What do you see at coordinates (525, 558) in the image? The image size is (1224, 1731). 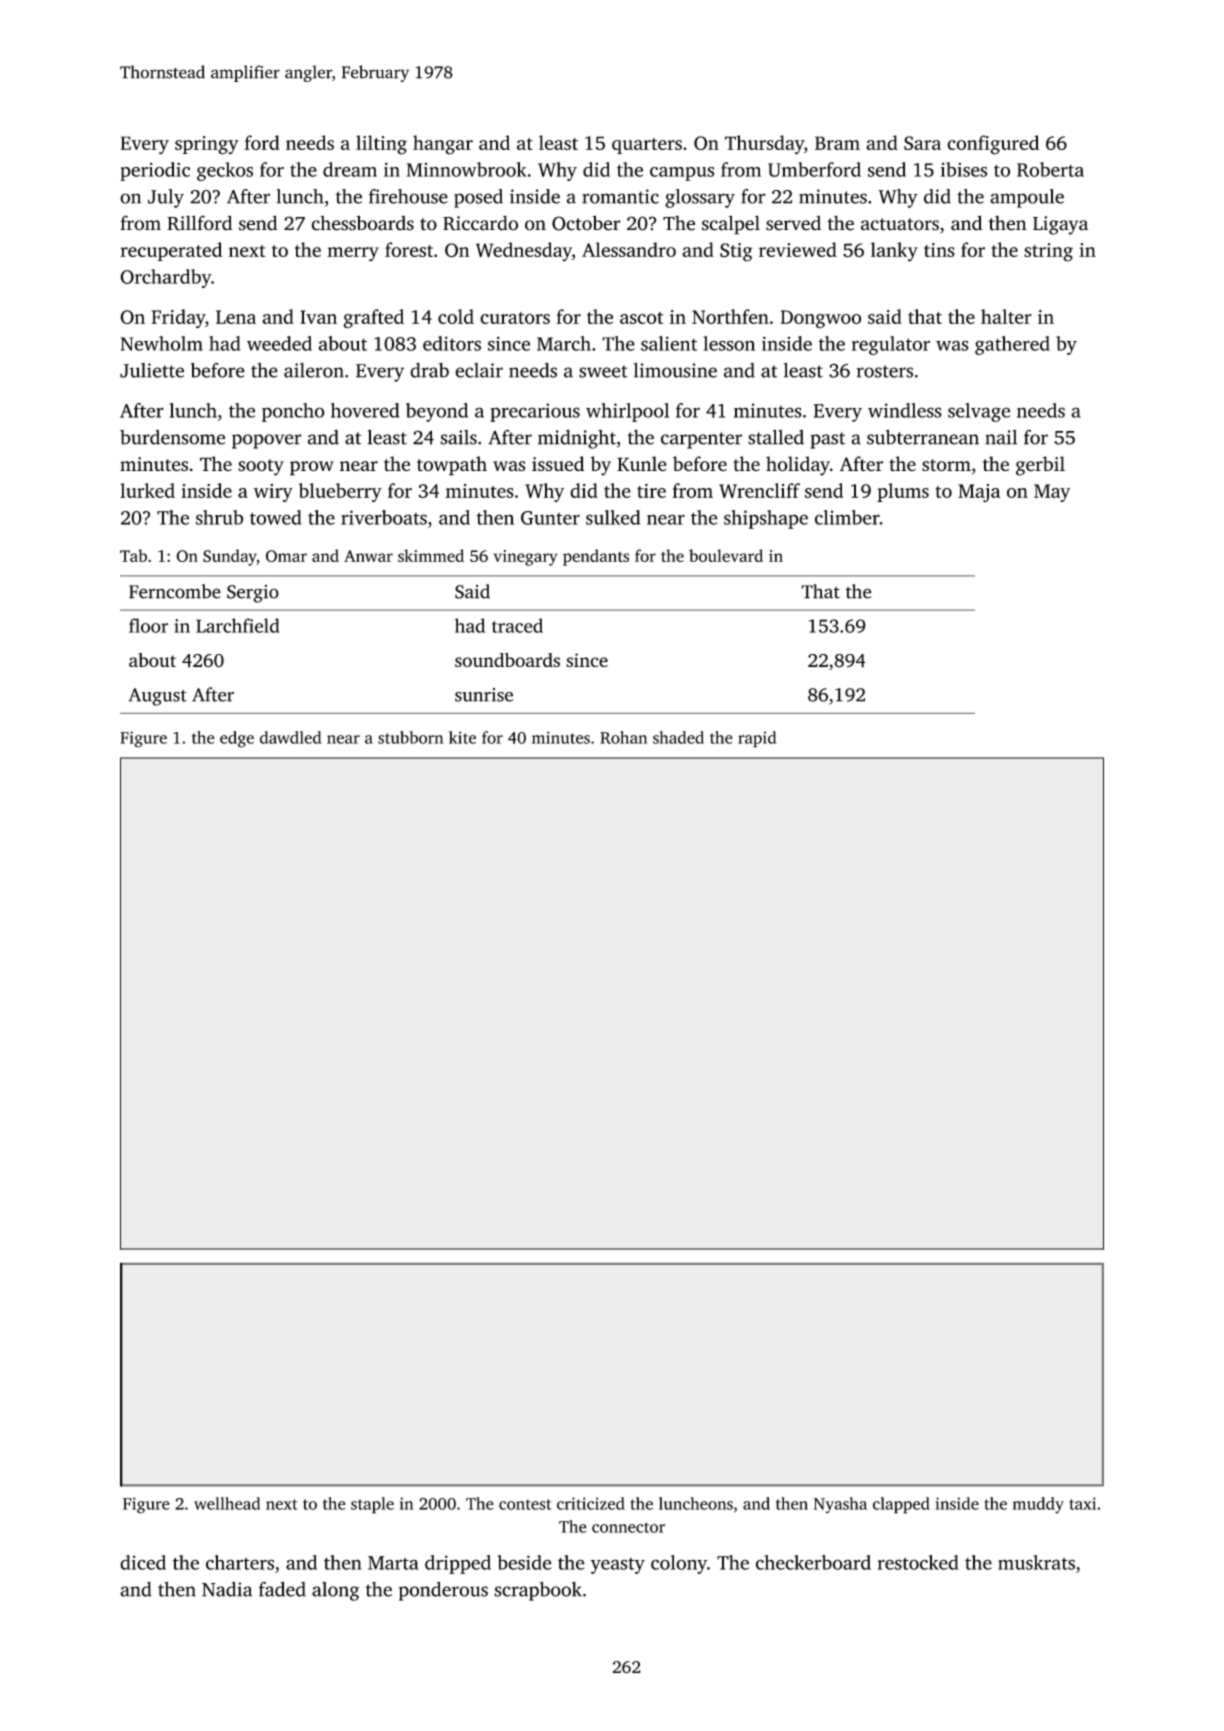 I see `vinegary` at bounding box center [525, 558].
